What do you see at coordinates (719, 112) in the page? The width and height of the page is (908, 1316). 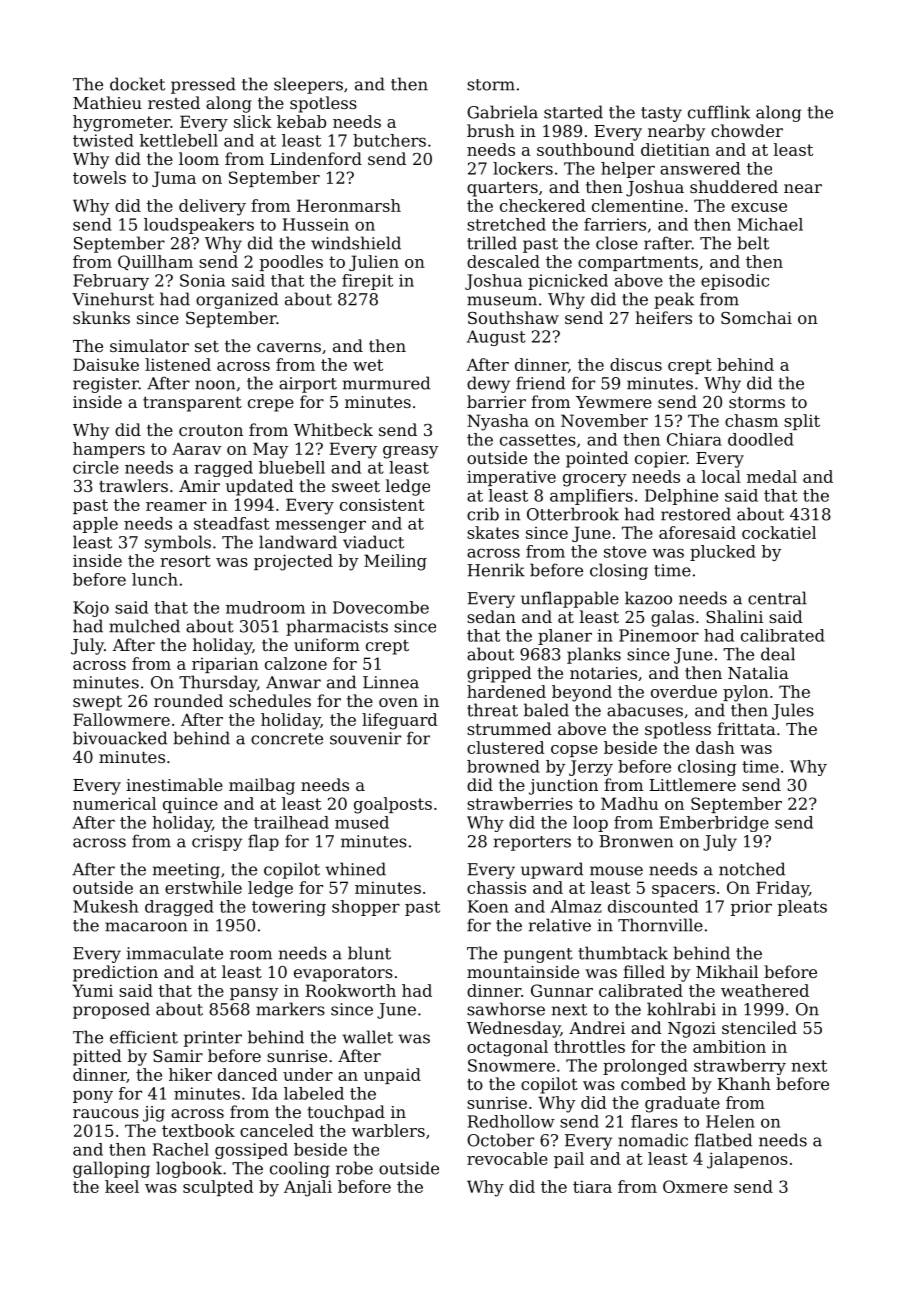 I see `cufflink` at bounding box center [719, 112].
